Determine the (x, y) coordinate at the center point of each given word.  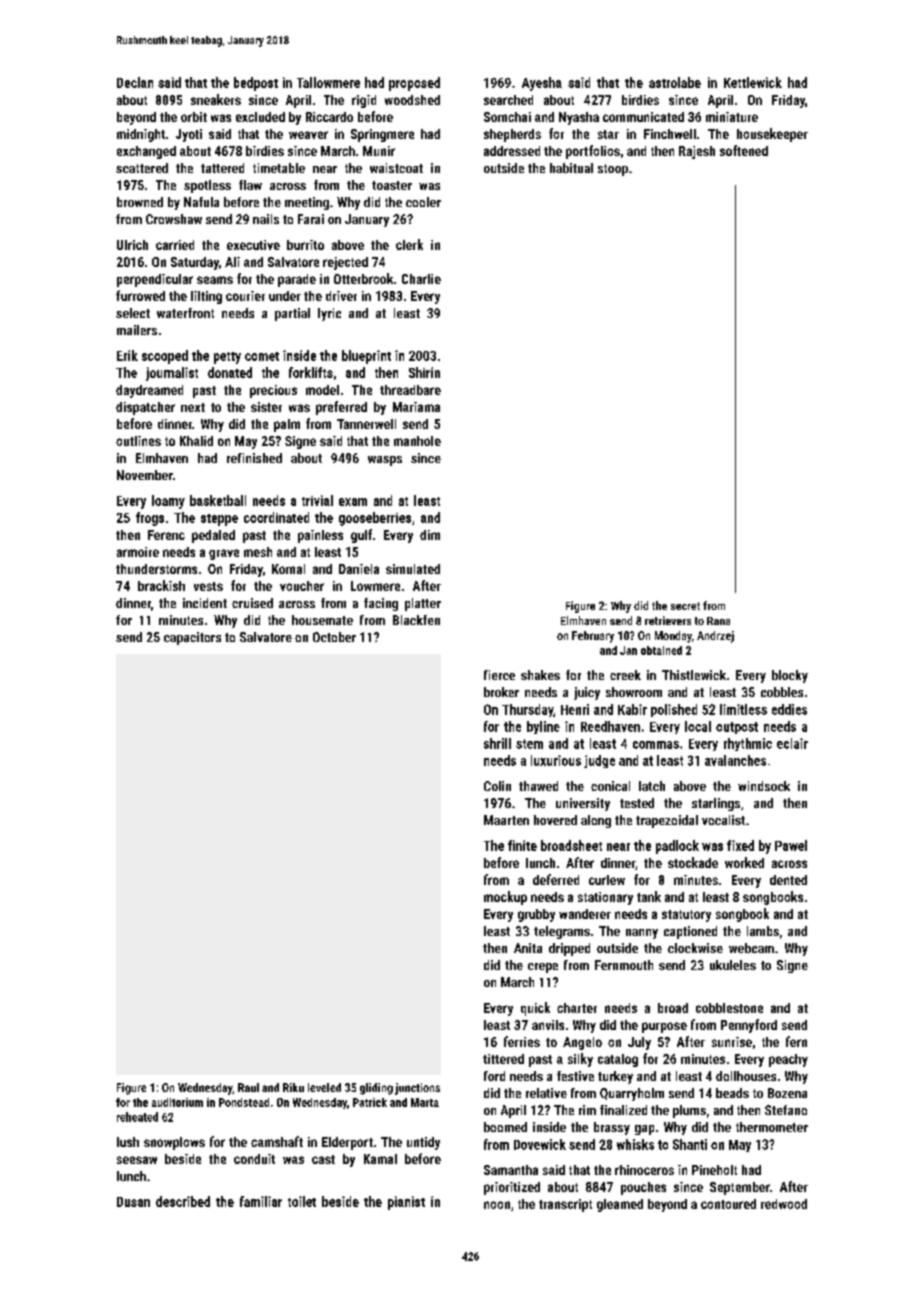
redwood (784, 1204)
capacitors (192, 638)
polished (674, 710)
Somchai (507, 117)
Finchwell (670, 134)
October (334, 637)
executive (253, 245)
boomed (505, 1127)
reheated (137, 1117)
